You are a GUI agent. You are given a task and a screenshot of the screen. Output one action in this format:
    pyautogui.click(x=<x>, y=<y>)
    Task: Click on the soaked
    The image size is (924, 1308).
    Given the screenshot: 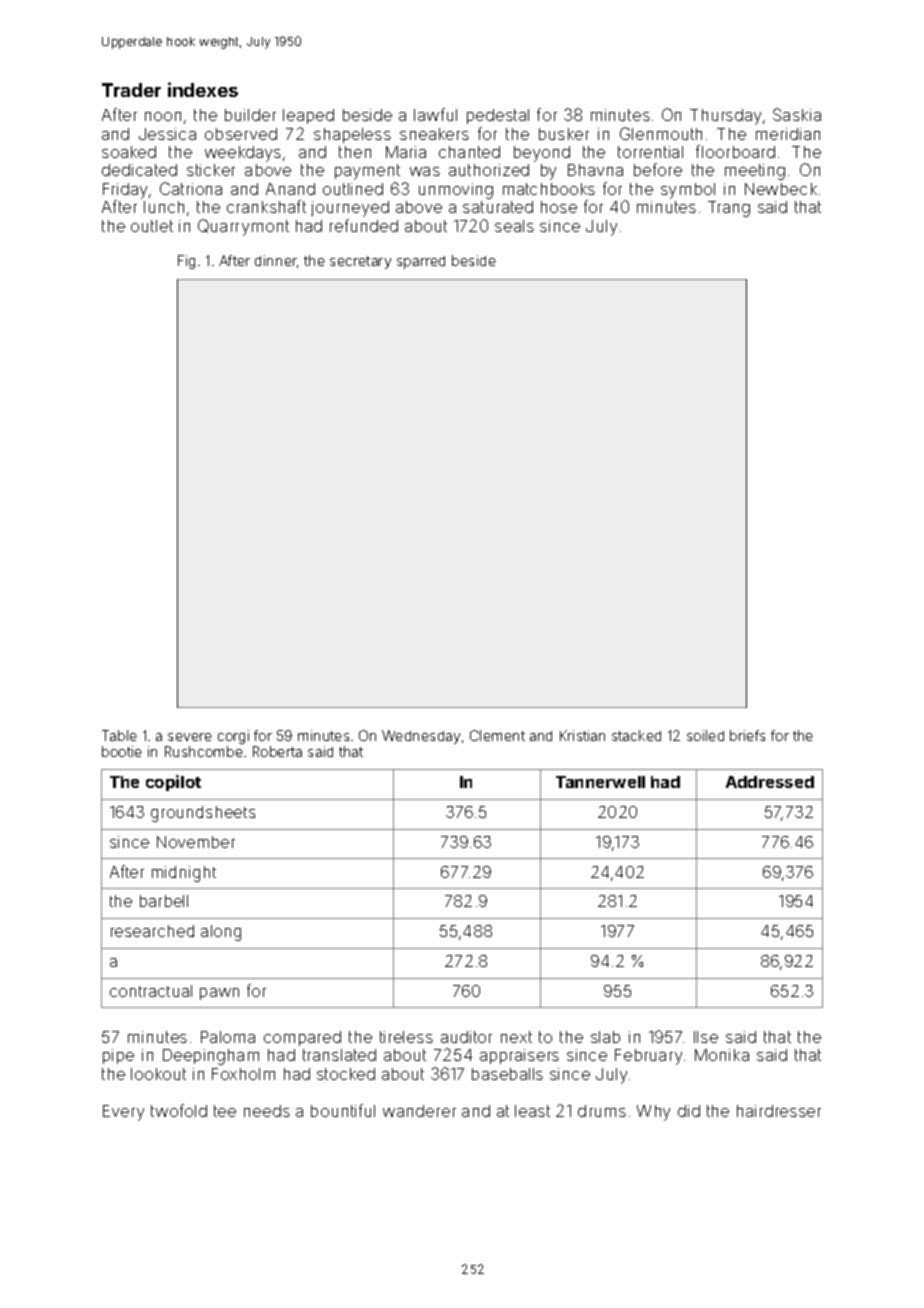 What is the action you would take?
    pyautogui.click(x=129, y=152)
